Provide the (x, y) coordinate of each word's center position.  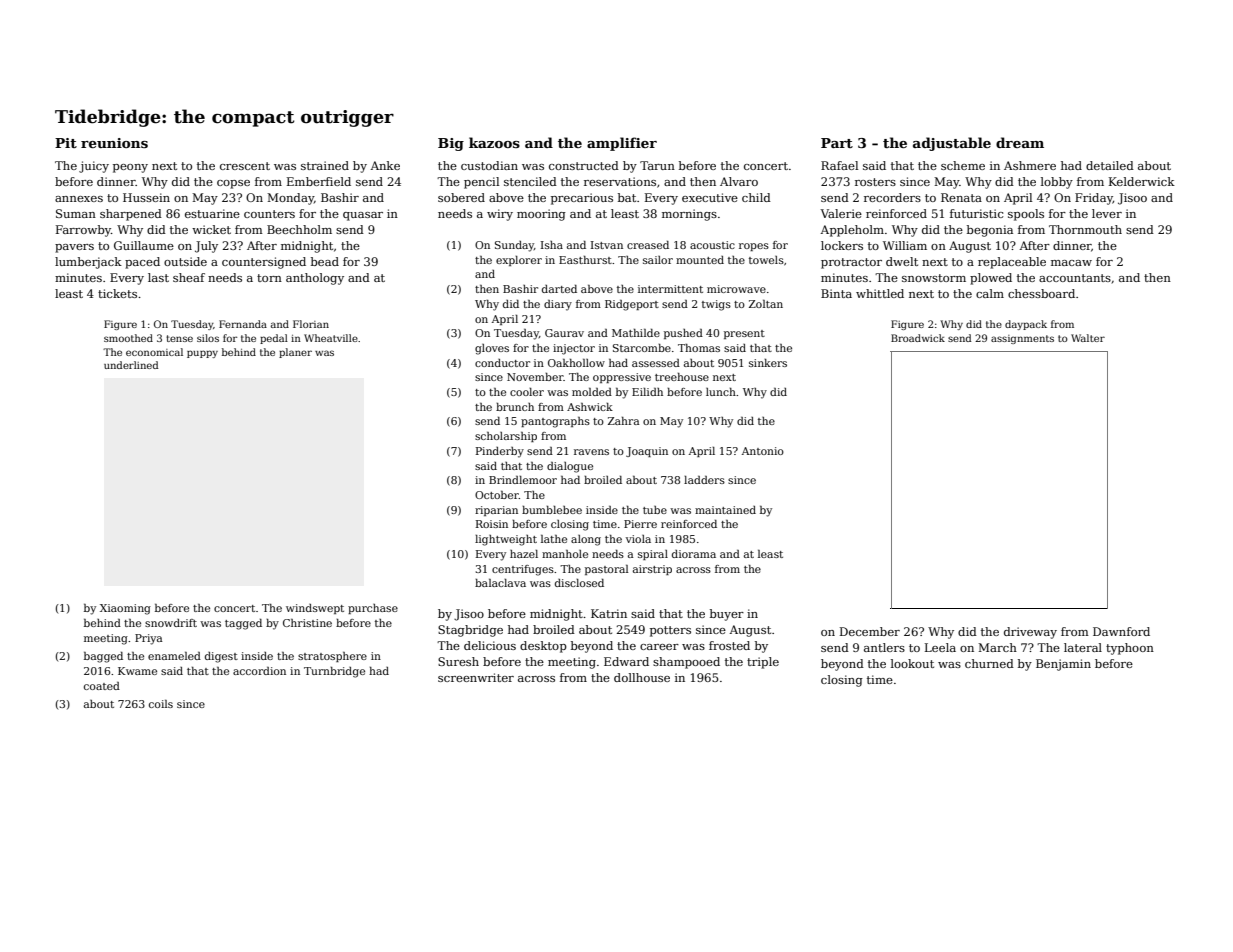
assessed (656, 363)
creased (648, 245)
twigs (716, 305)
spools (1026, 215)
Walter (1088, 338)
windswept (315, 609)
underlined (131, 365)
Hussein (146, 197)
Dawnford (1121, 631)
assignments (1022, 339)
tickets (117, 293)
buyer (727, 615)
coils (161, 704)
